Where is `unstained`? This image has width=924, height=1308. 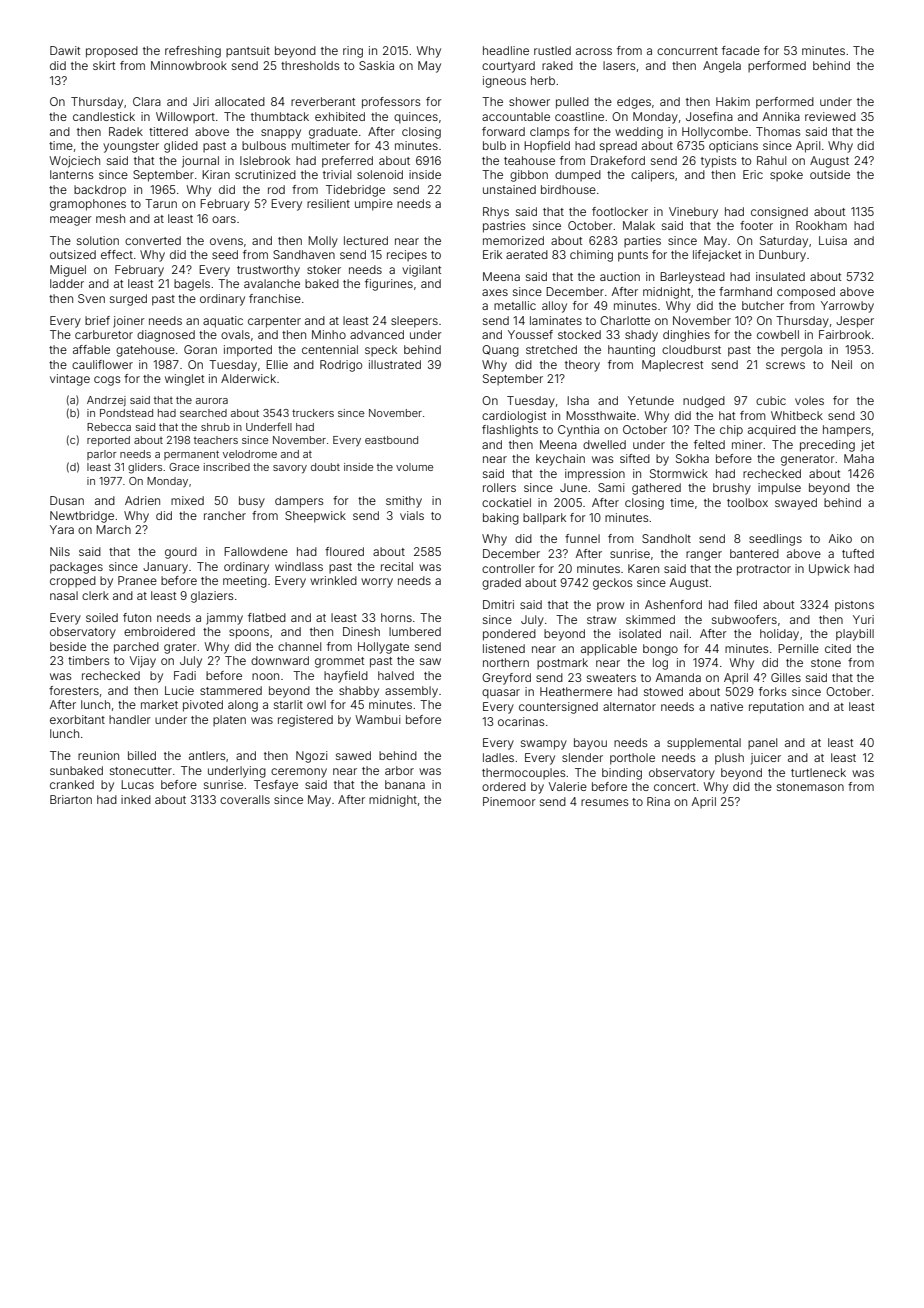
unstained is located at coordinates (509, 189).
